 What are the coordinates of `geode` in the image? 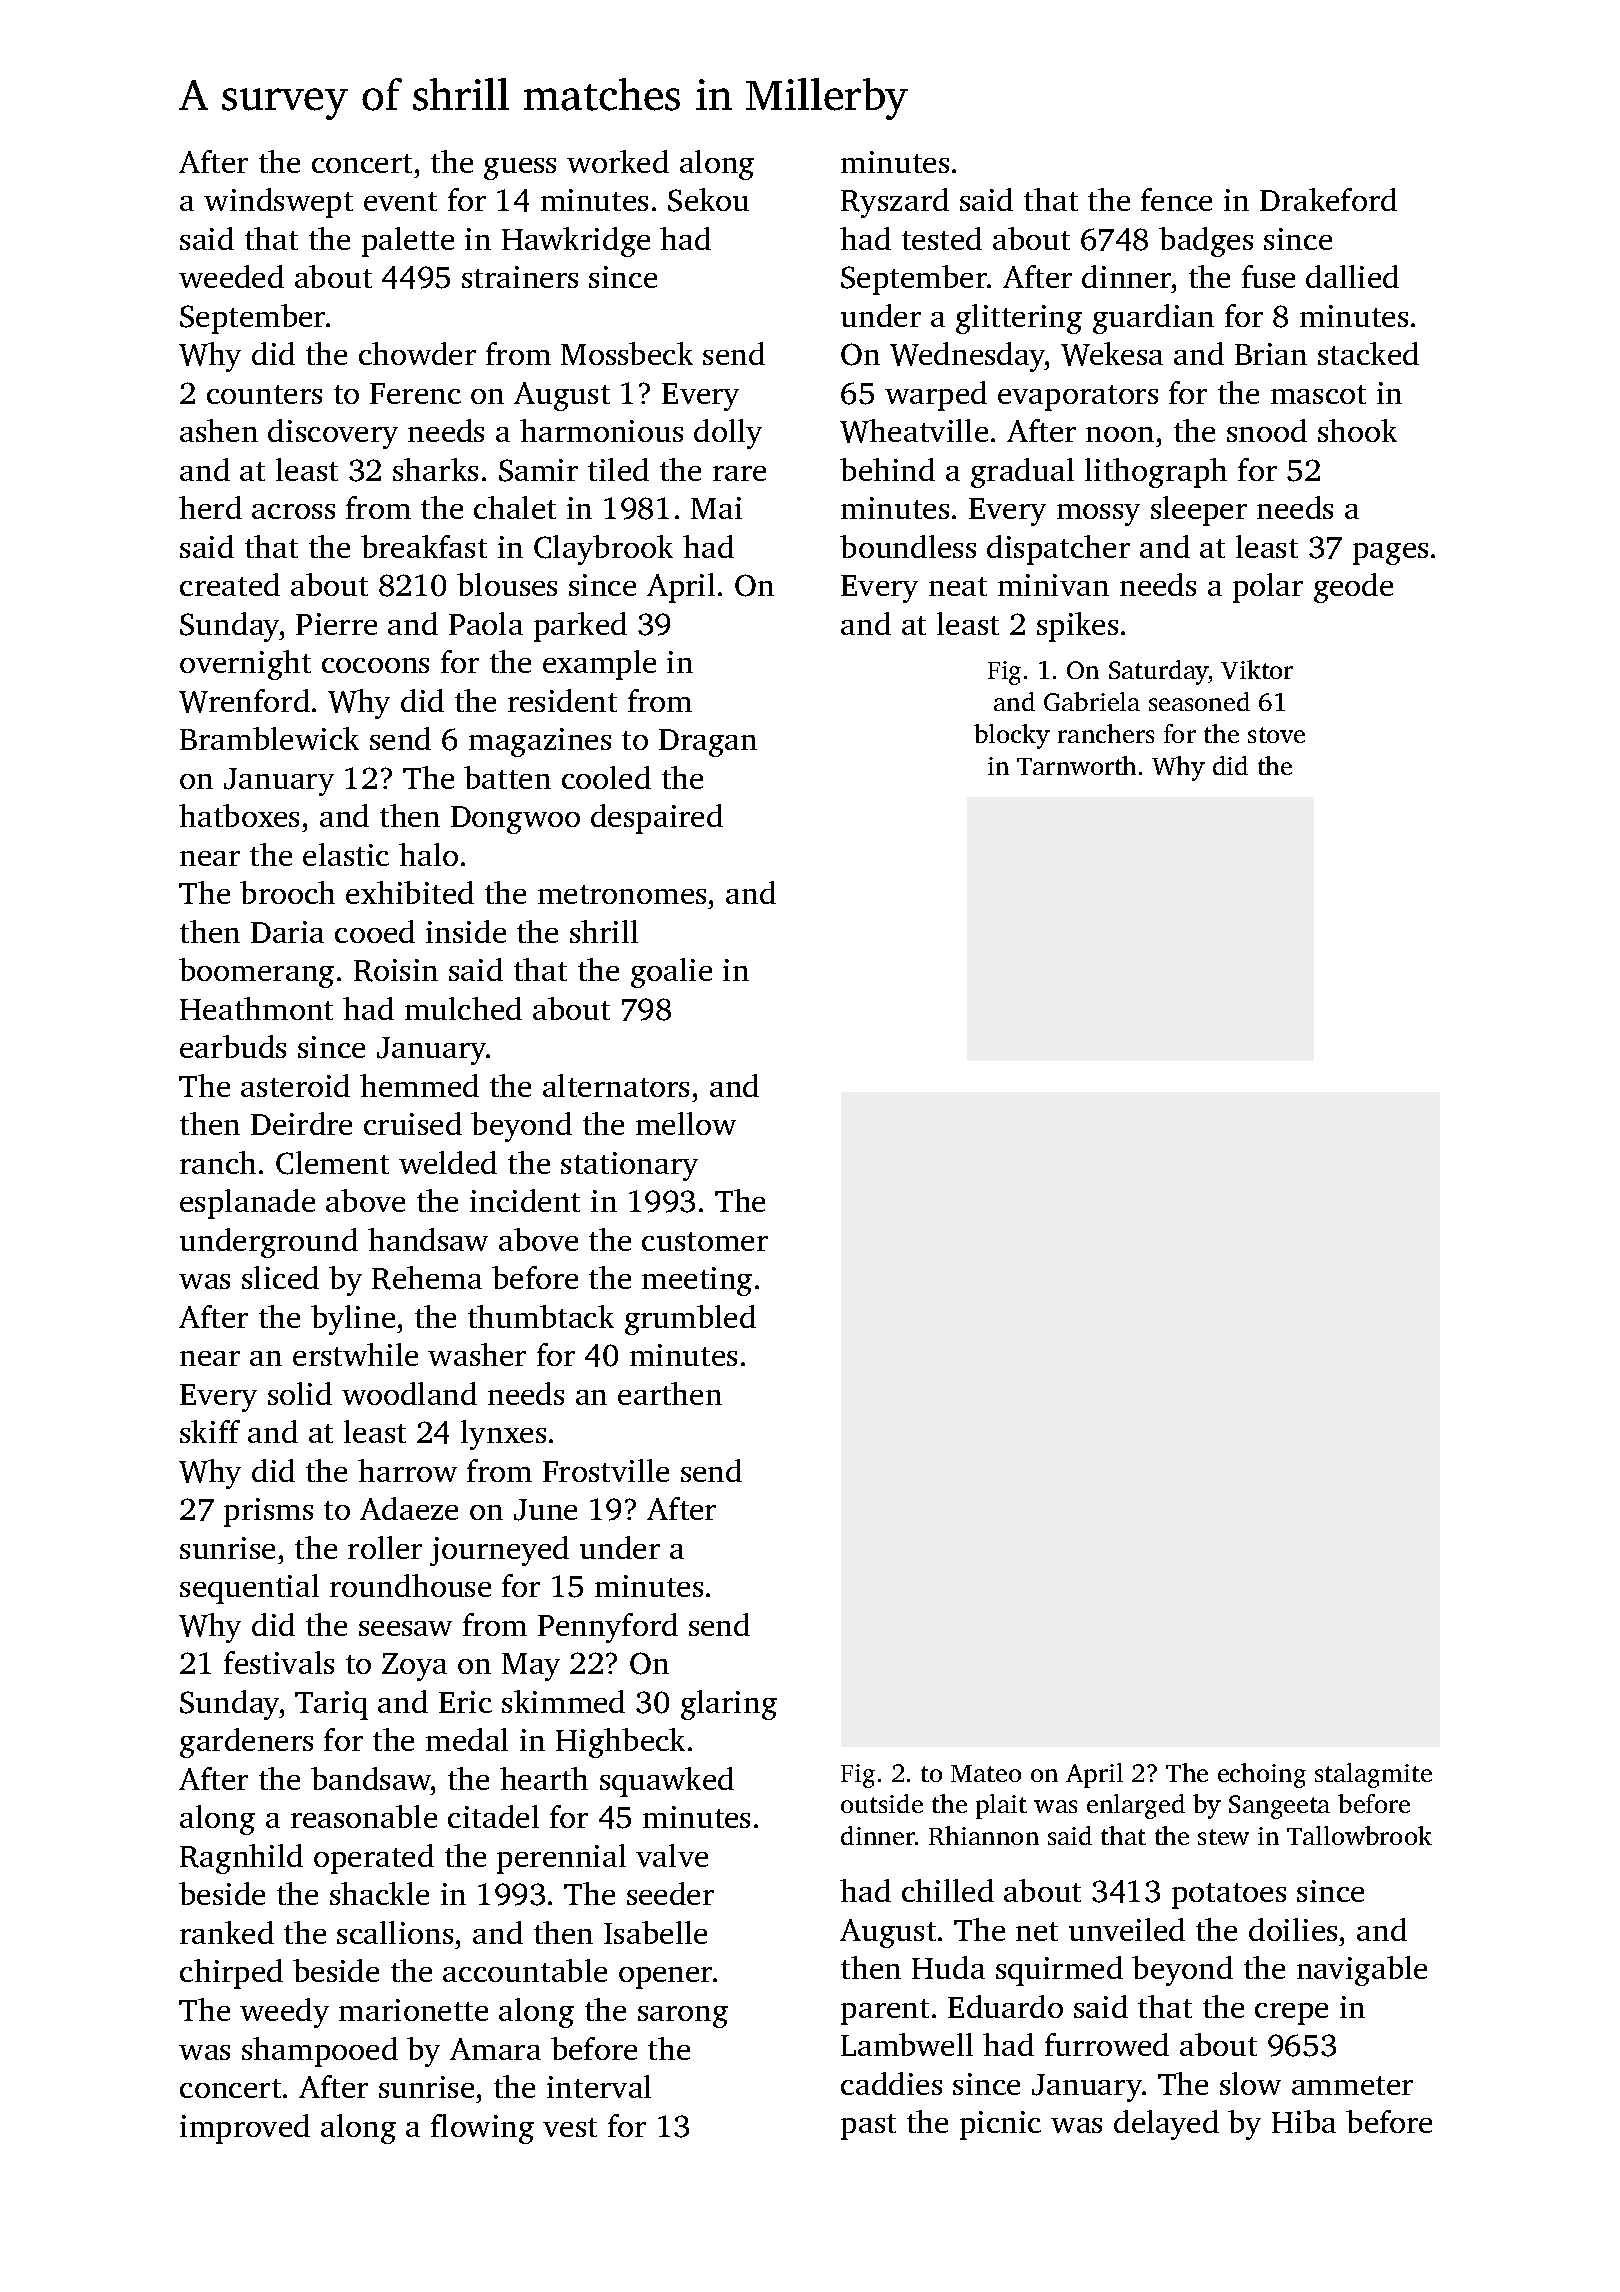 It's located at (1353, 588).
